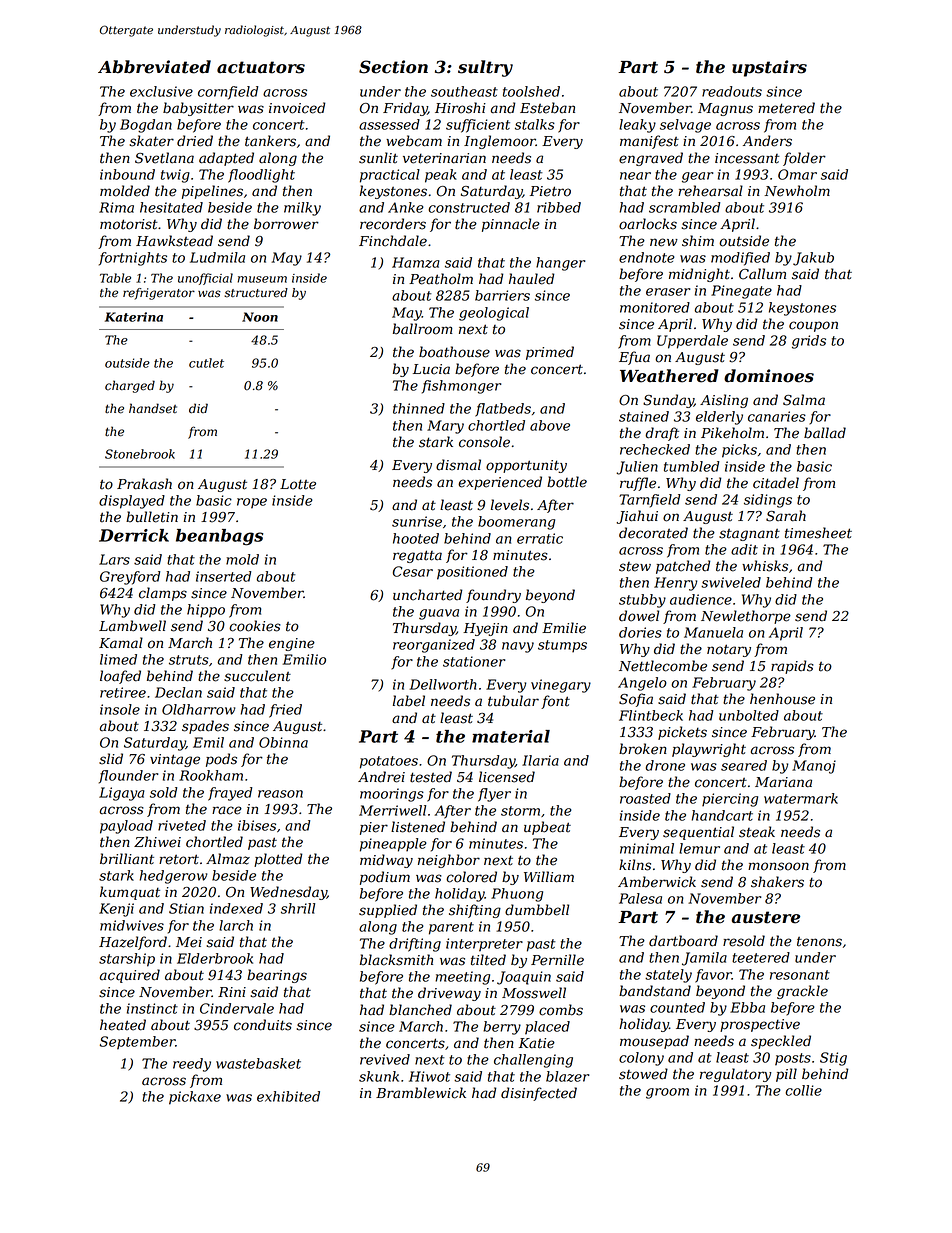 The height and width of the image is (1233, 952). What do you see at coordinates (195, 1098) in the image?
I see `pickaxe` at bounding box center [195, 1098].
